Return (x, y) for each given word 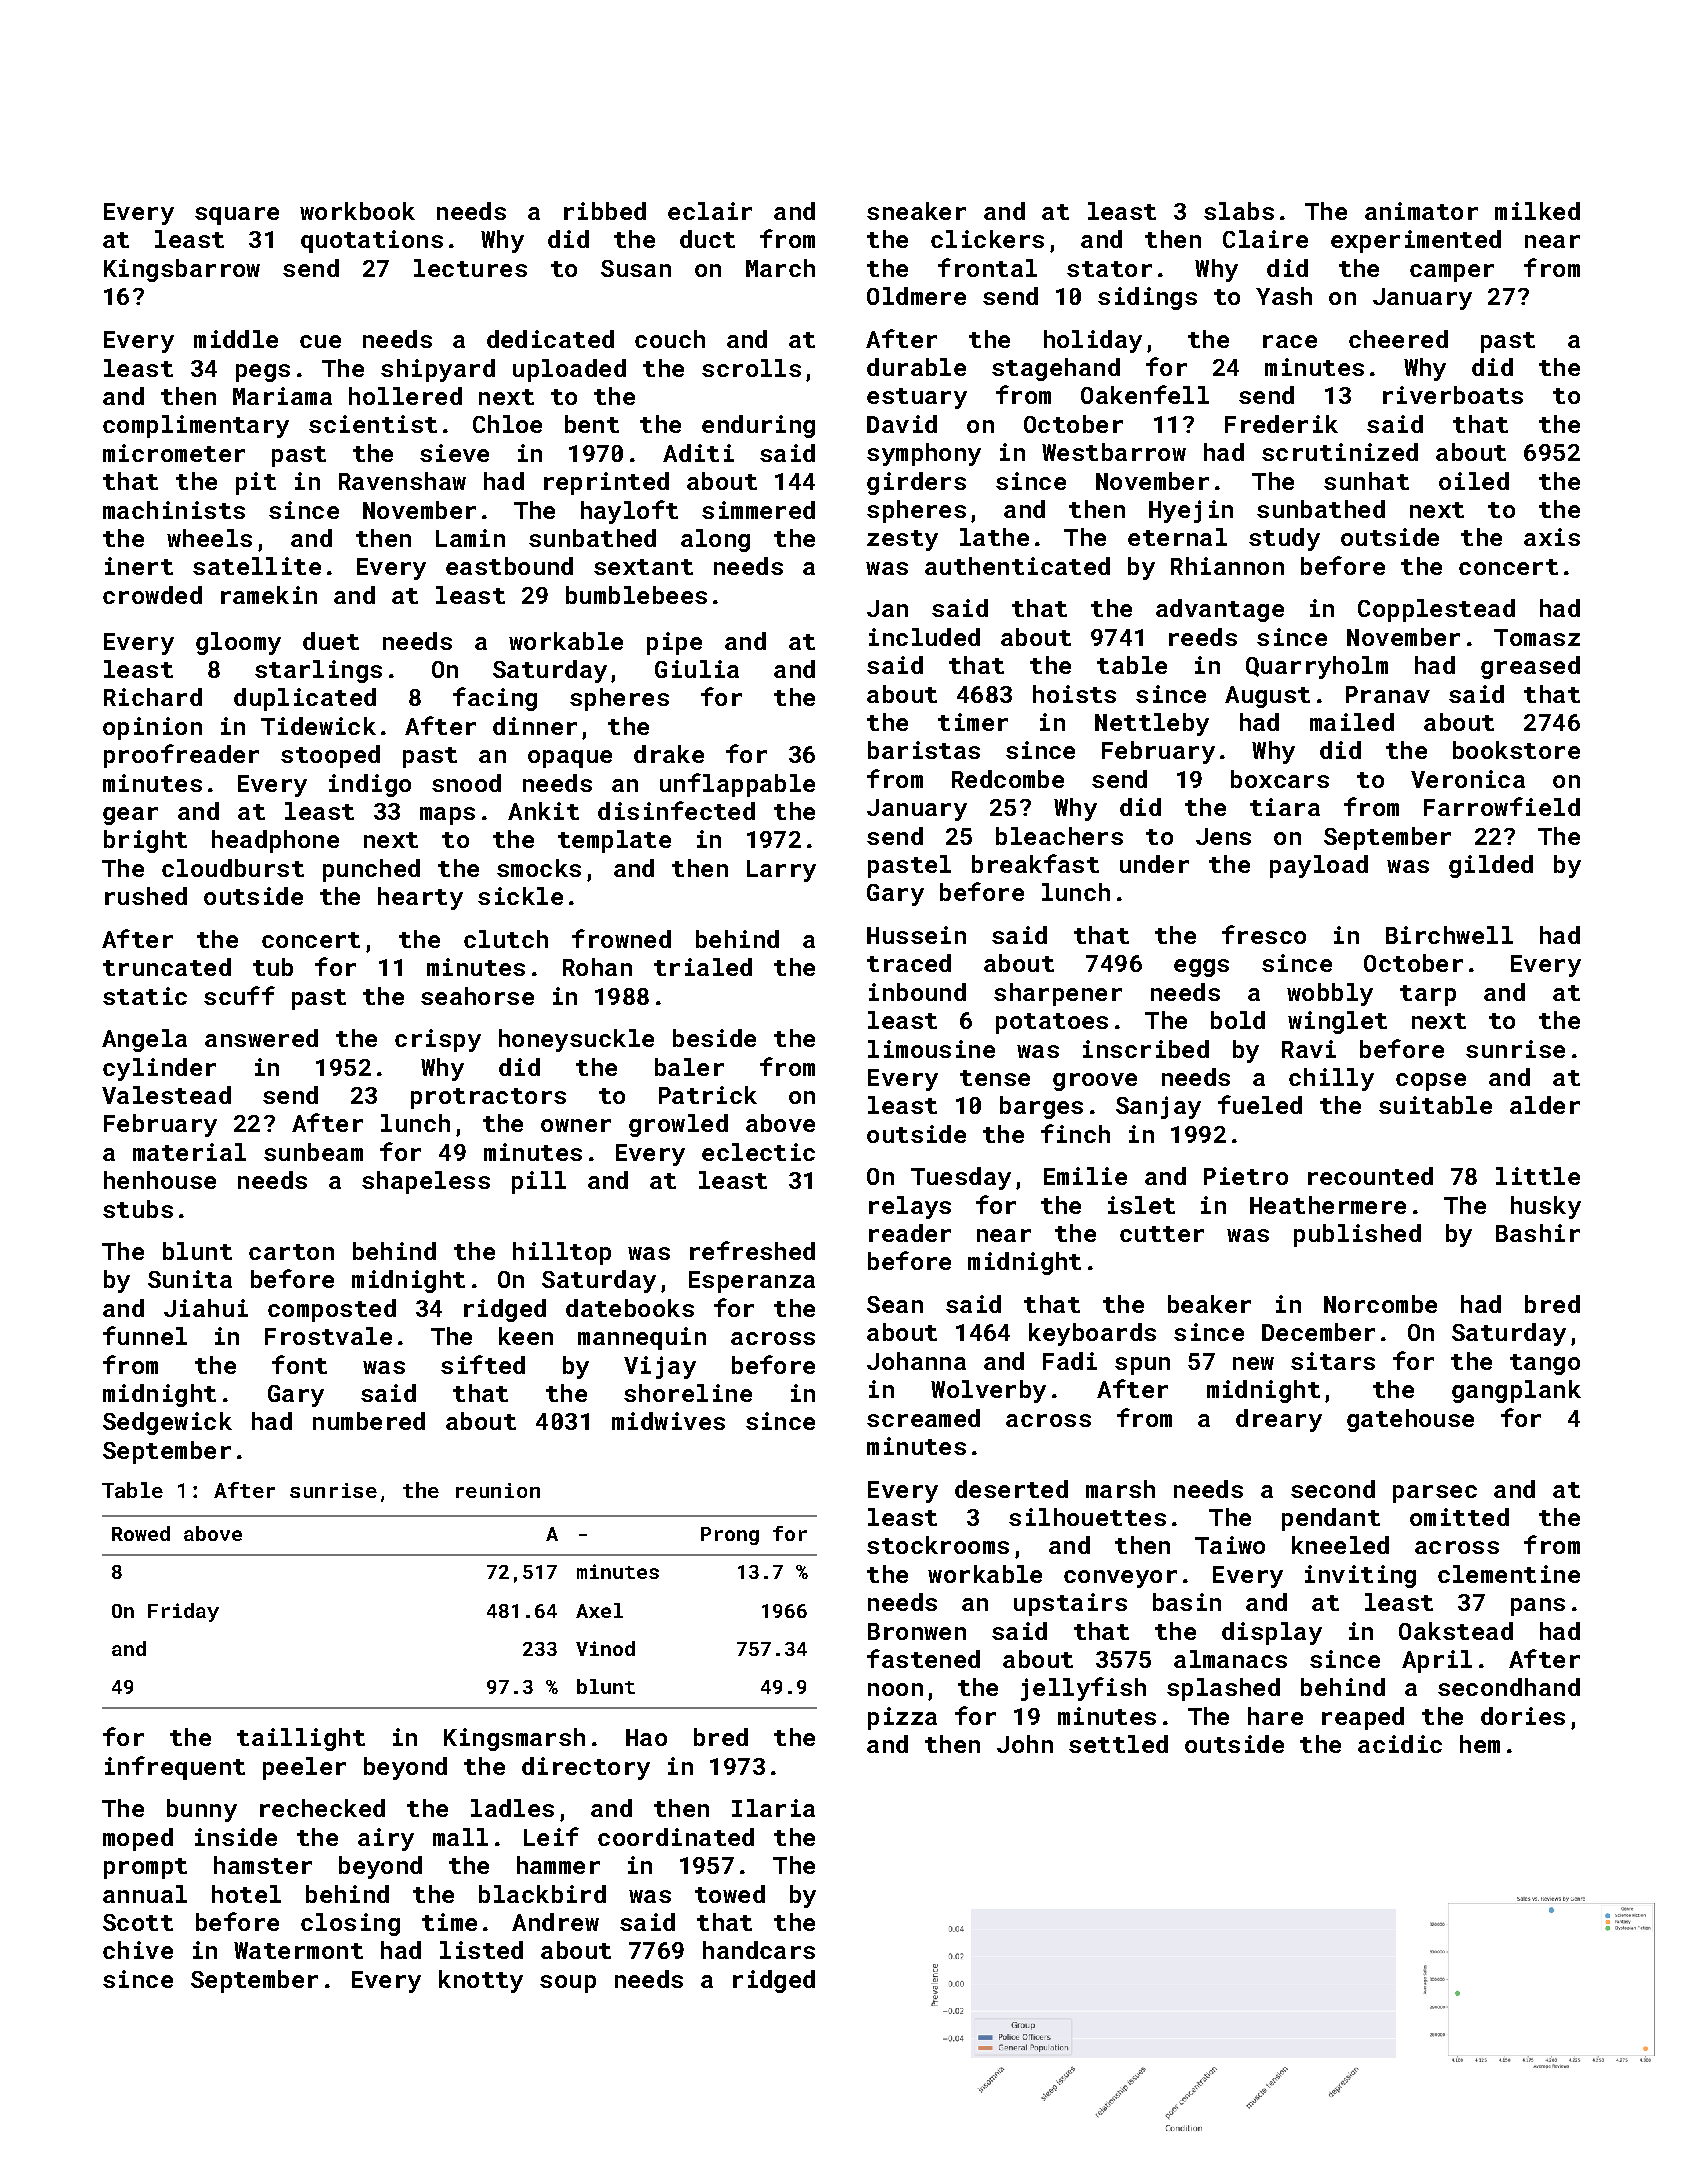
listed (481, 1950)
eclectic (758, 1152)
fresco (1264, 934)
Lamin (470, 538)
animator (1421, 211)
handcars (759, 1950)
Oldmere (916, 296)
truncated (167, 967)
